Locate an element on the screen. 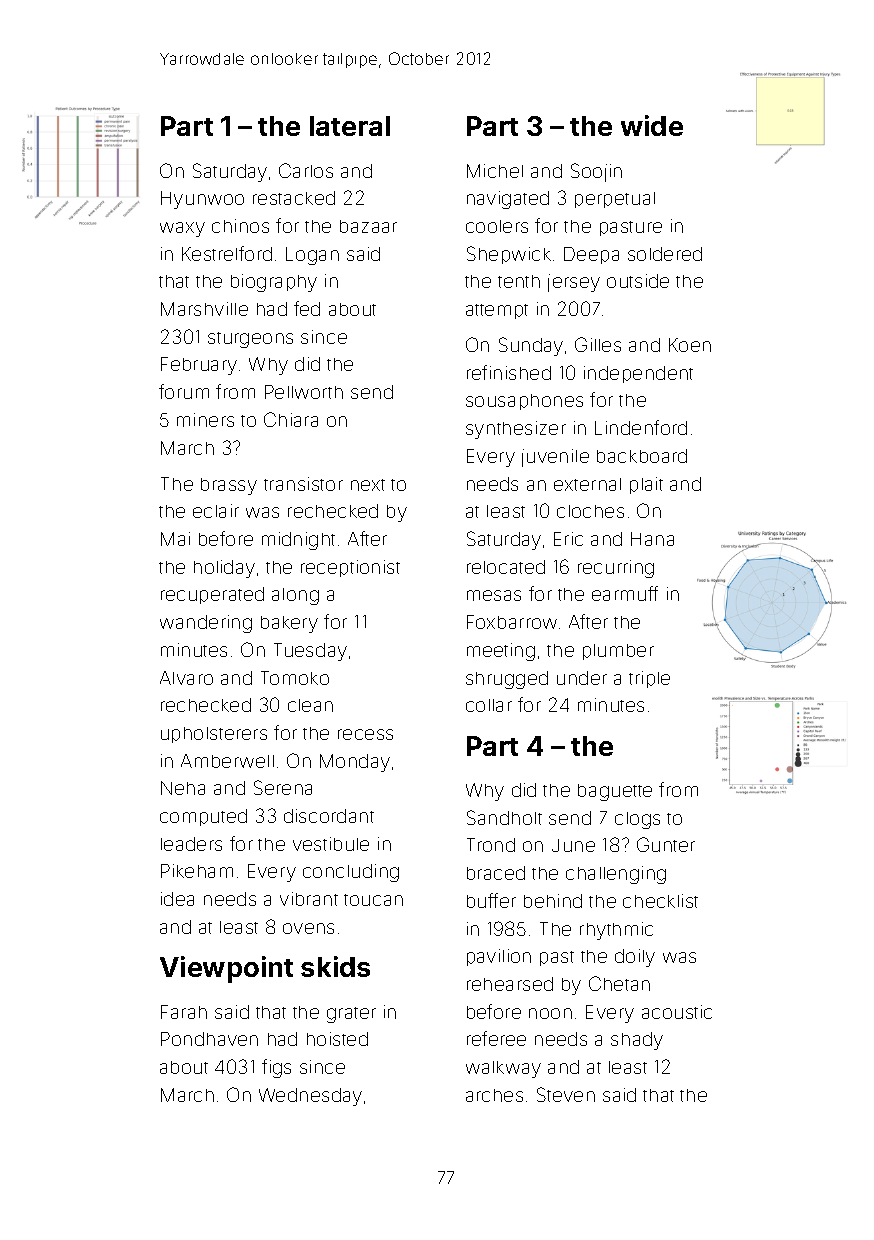 The width and height of the screenshot is (874, 1240). holiday is located at coordinates (224, 569).
